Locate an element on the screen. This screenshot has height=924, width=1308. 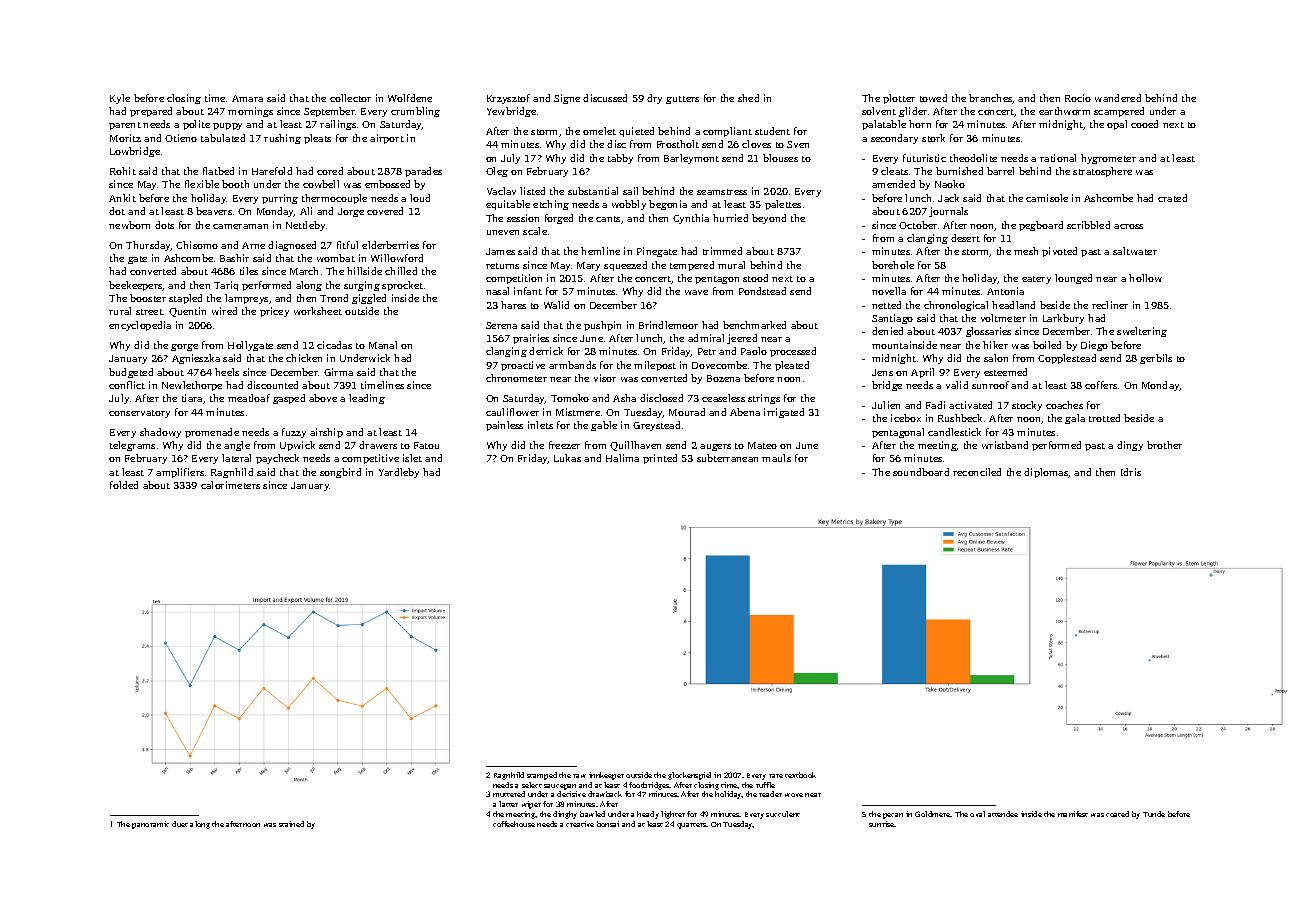
desert is located at coordinates (965, 238).
